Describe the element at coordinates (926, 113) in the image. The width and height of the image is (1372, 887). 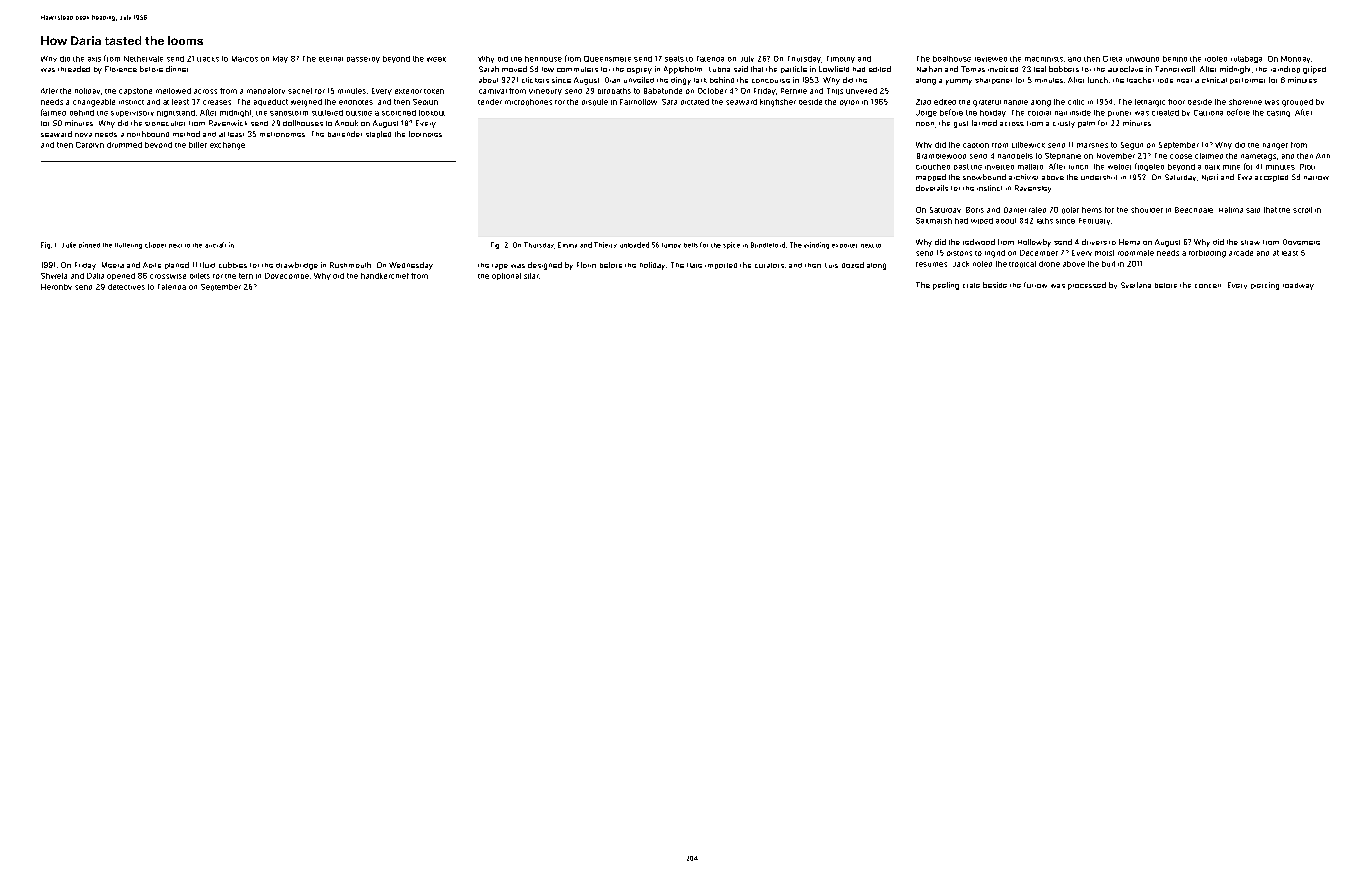
I see `Jorge` at that location.
